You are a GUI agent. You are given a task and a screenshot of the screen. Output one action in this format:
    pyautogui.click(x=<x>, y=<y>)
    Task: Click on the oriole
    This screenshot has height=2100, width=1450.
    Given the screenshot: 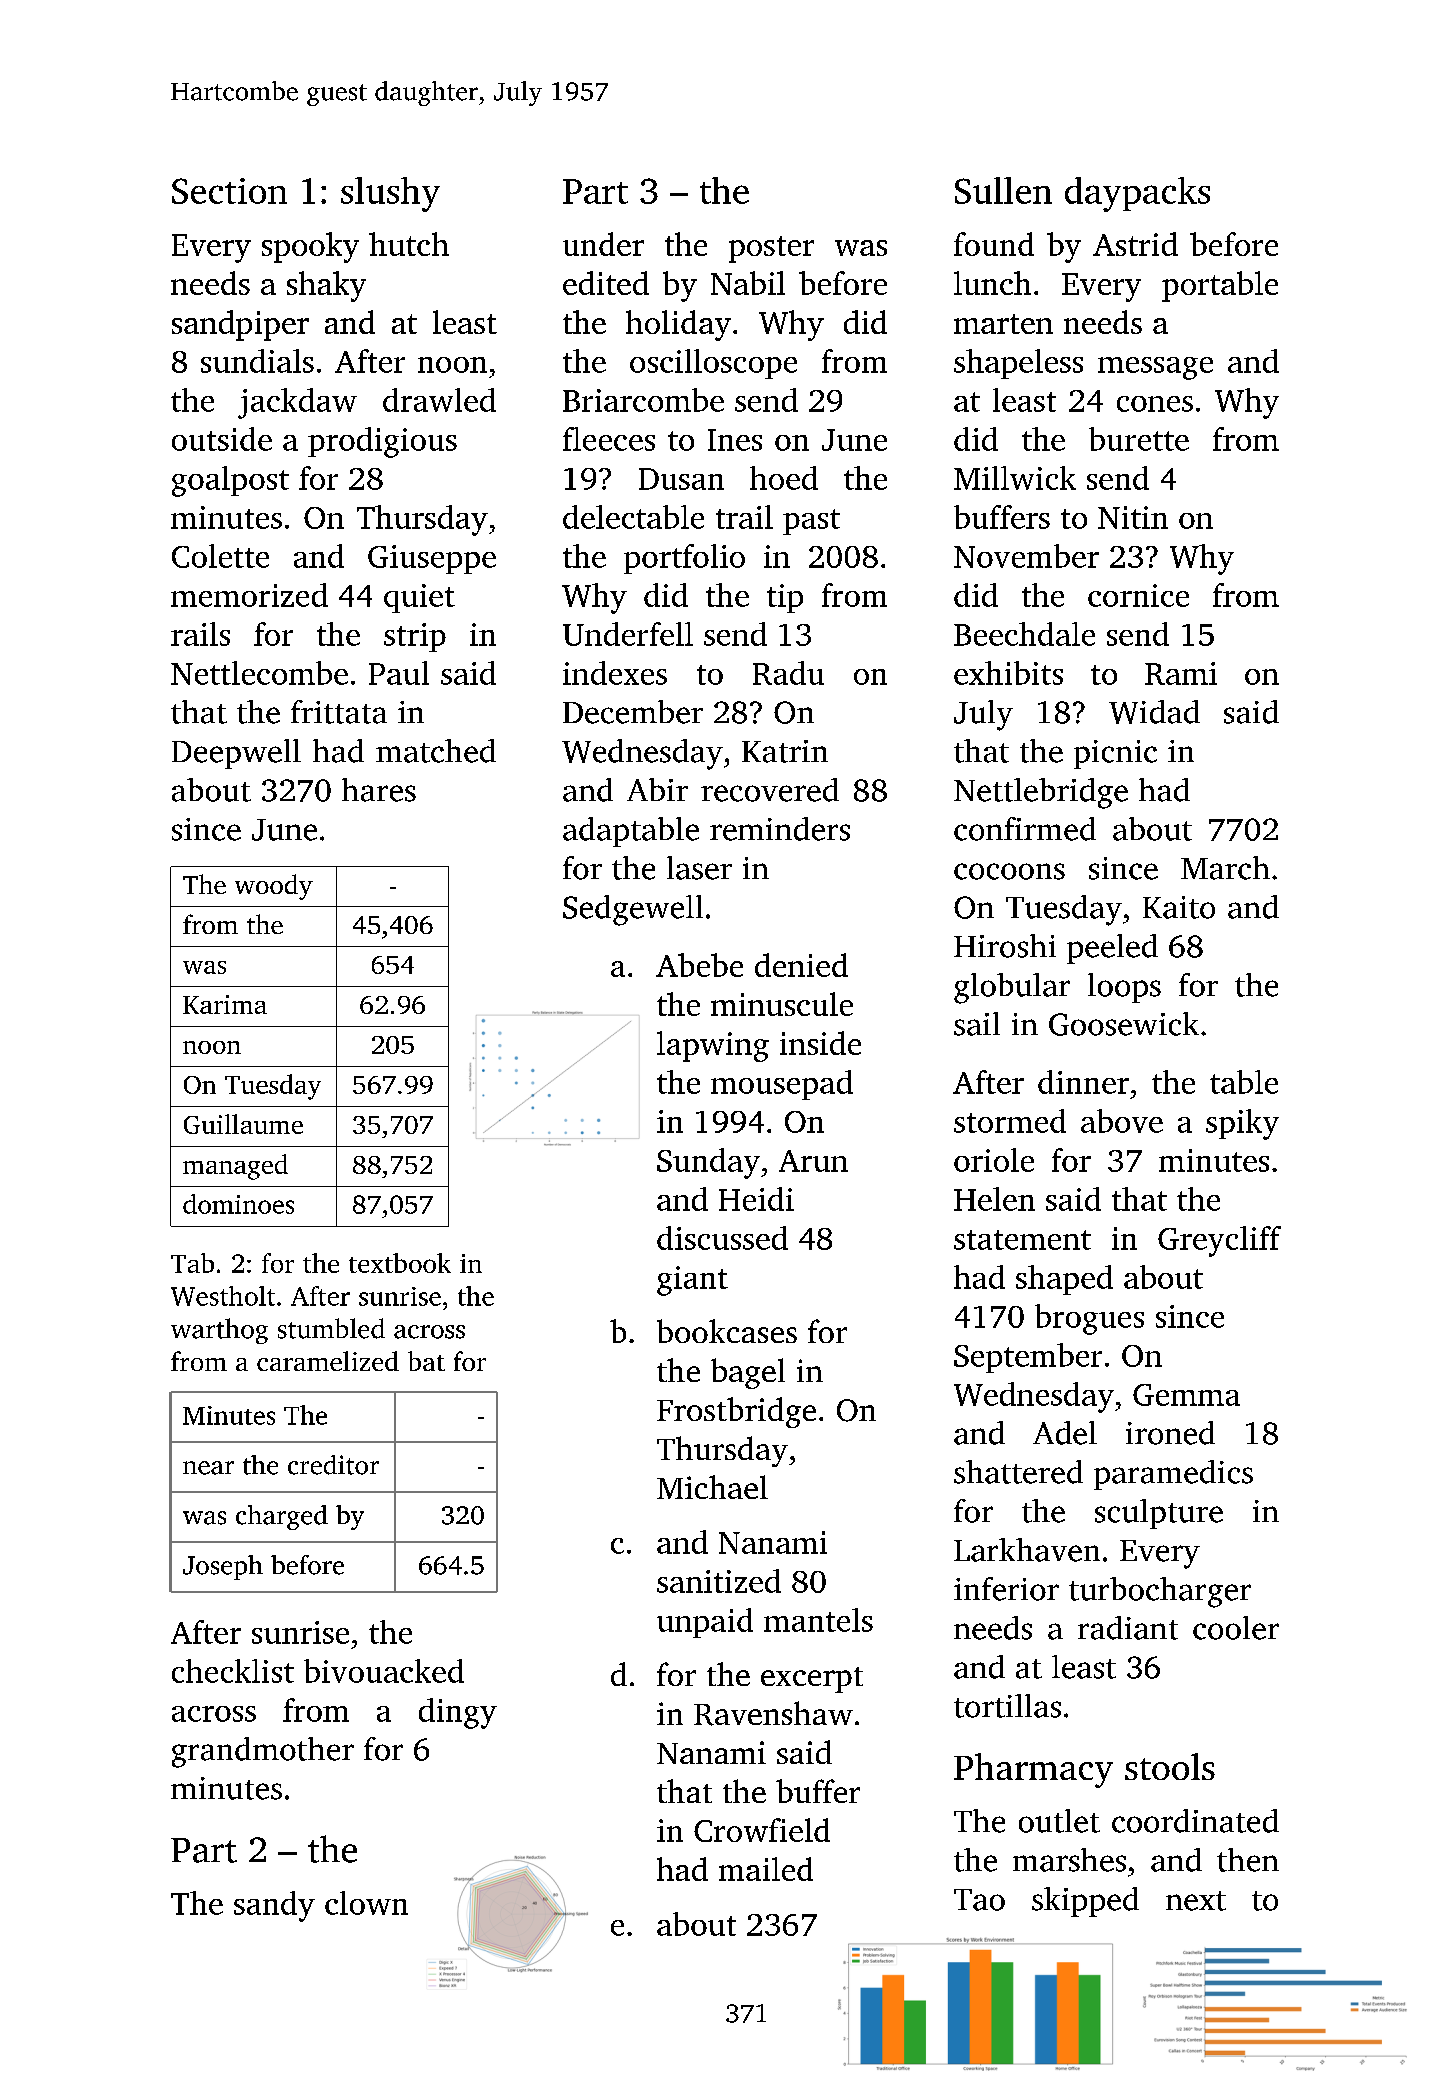 What is the action you would take?
    pyautogui.click(x=994, y=1160)
